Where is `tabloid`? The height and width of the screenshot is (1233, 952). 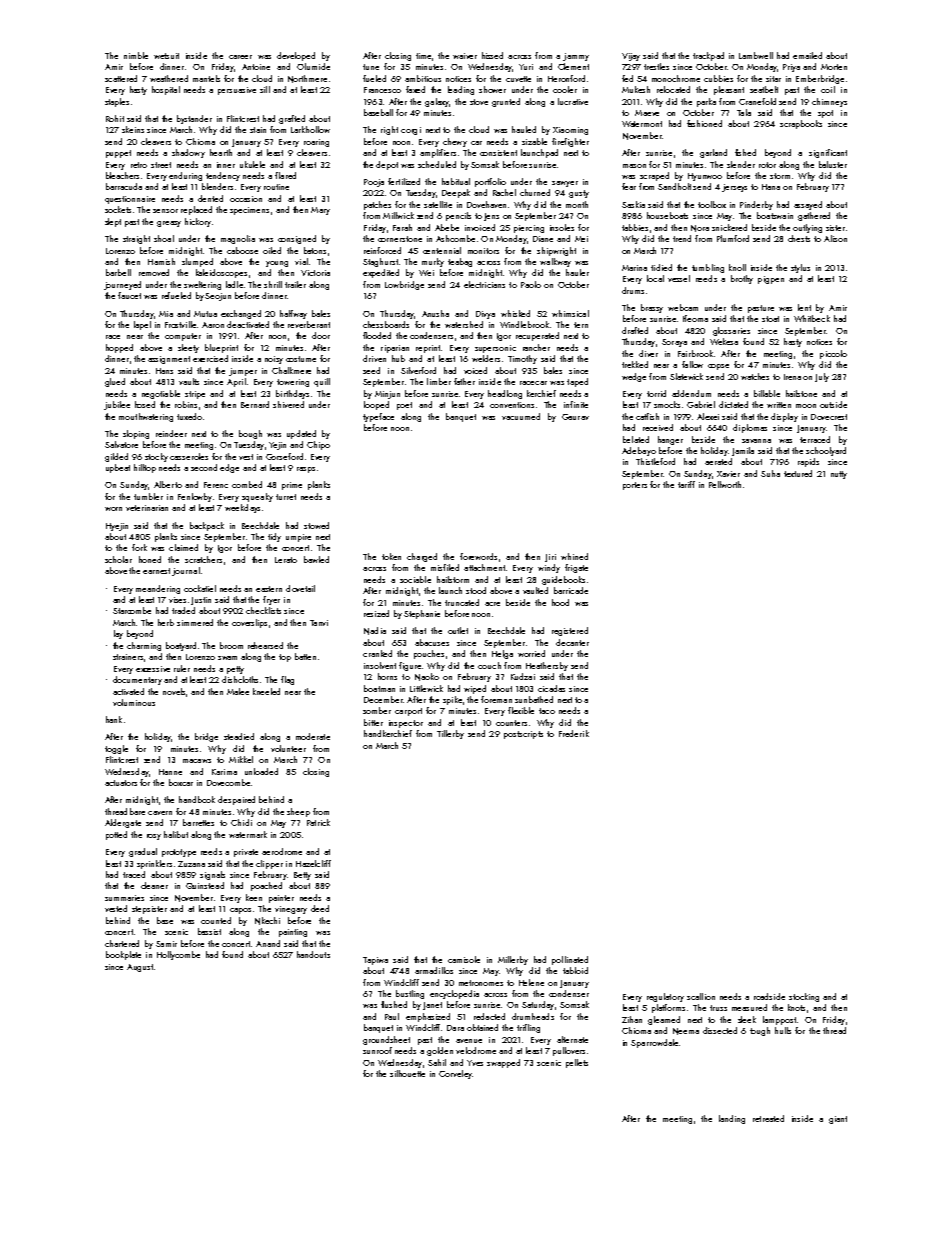 tabloid is located at coordinates (575, 970).
